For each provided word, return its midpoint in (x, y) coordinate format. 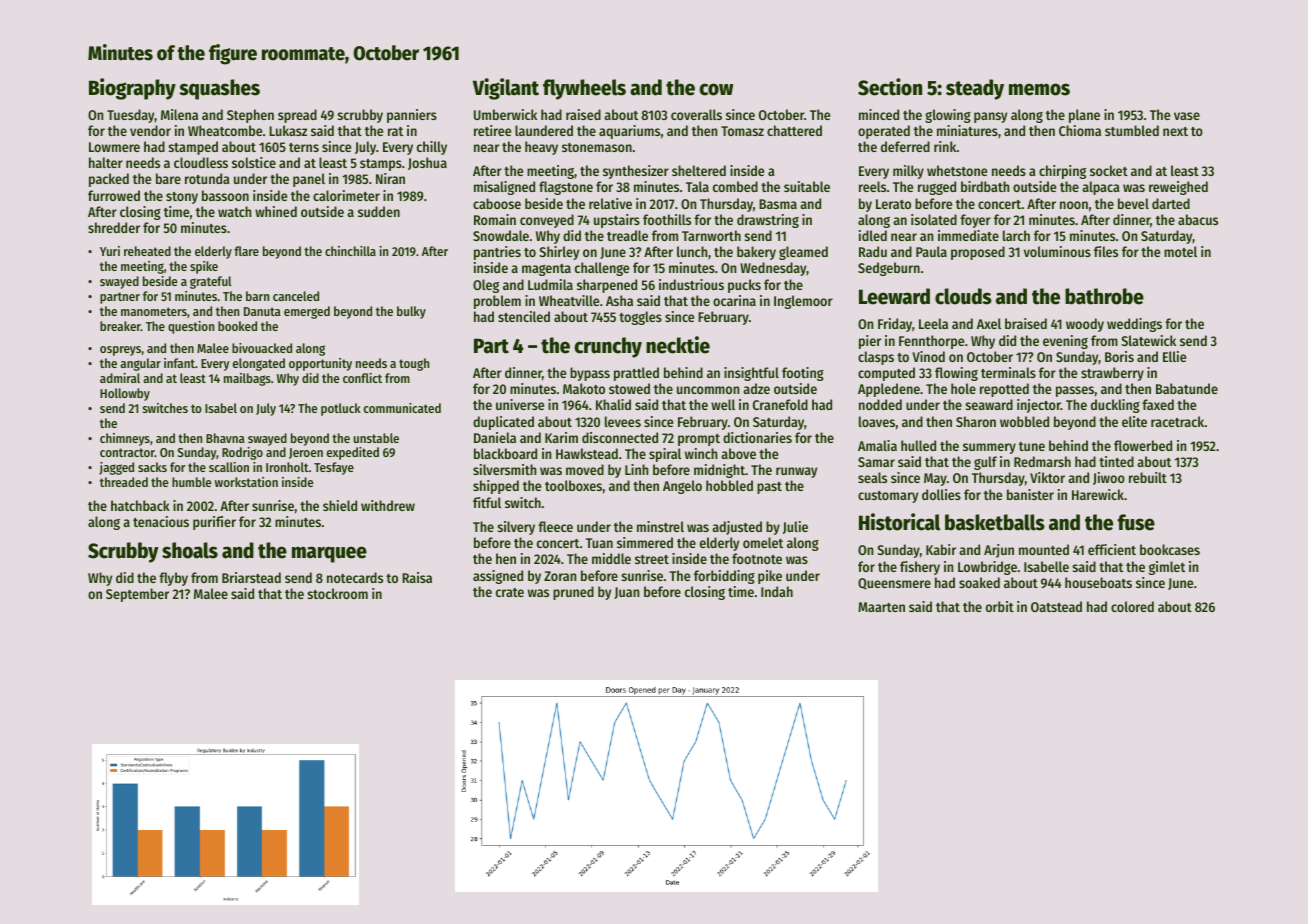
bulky (411, 312)
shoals (190, 550)
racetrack (1177, 421)
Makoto (584, 388)
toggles (640, 318)
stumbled (1132, 130)
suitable (807, 186)
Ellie (1174, 356)
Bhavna (225, 438)
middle (611, 558)
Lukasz (288, 130)
